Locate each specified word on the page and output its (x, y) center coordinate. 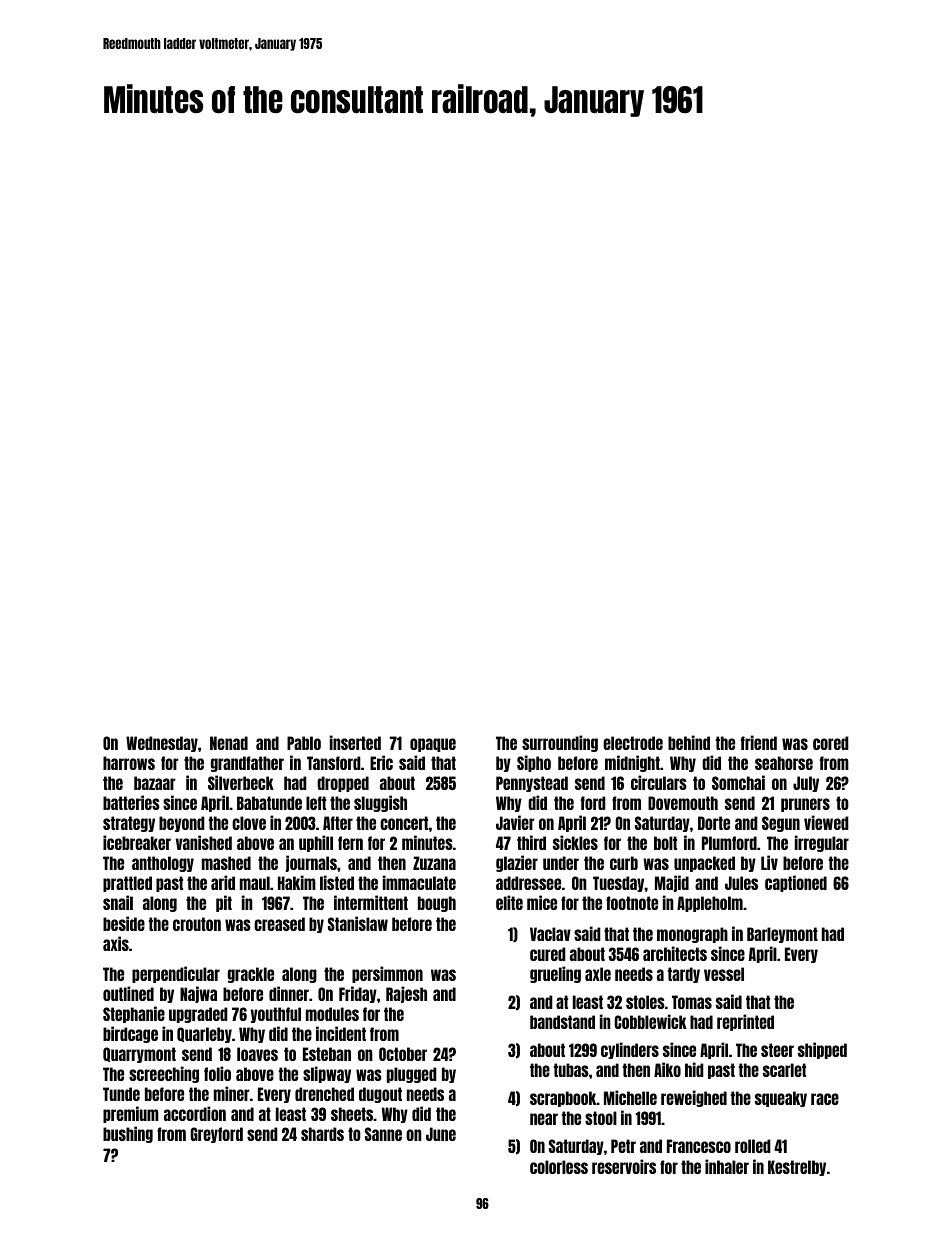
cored (831, 743)
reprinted (745, 1022)
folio (217, 1073)
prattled (127, 884)
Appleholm (710, 904)
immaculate (419, 882)
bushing (128, 1134)
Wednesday (162, 744)
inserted (355, 742)
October (403, 1054)
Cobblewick (650, 1021)
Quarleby (204, 1035)
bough (437, 904)
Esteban (327, 1054)
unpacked (704, 864)
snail (118, 902)
